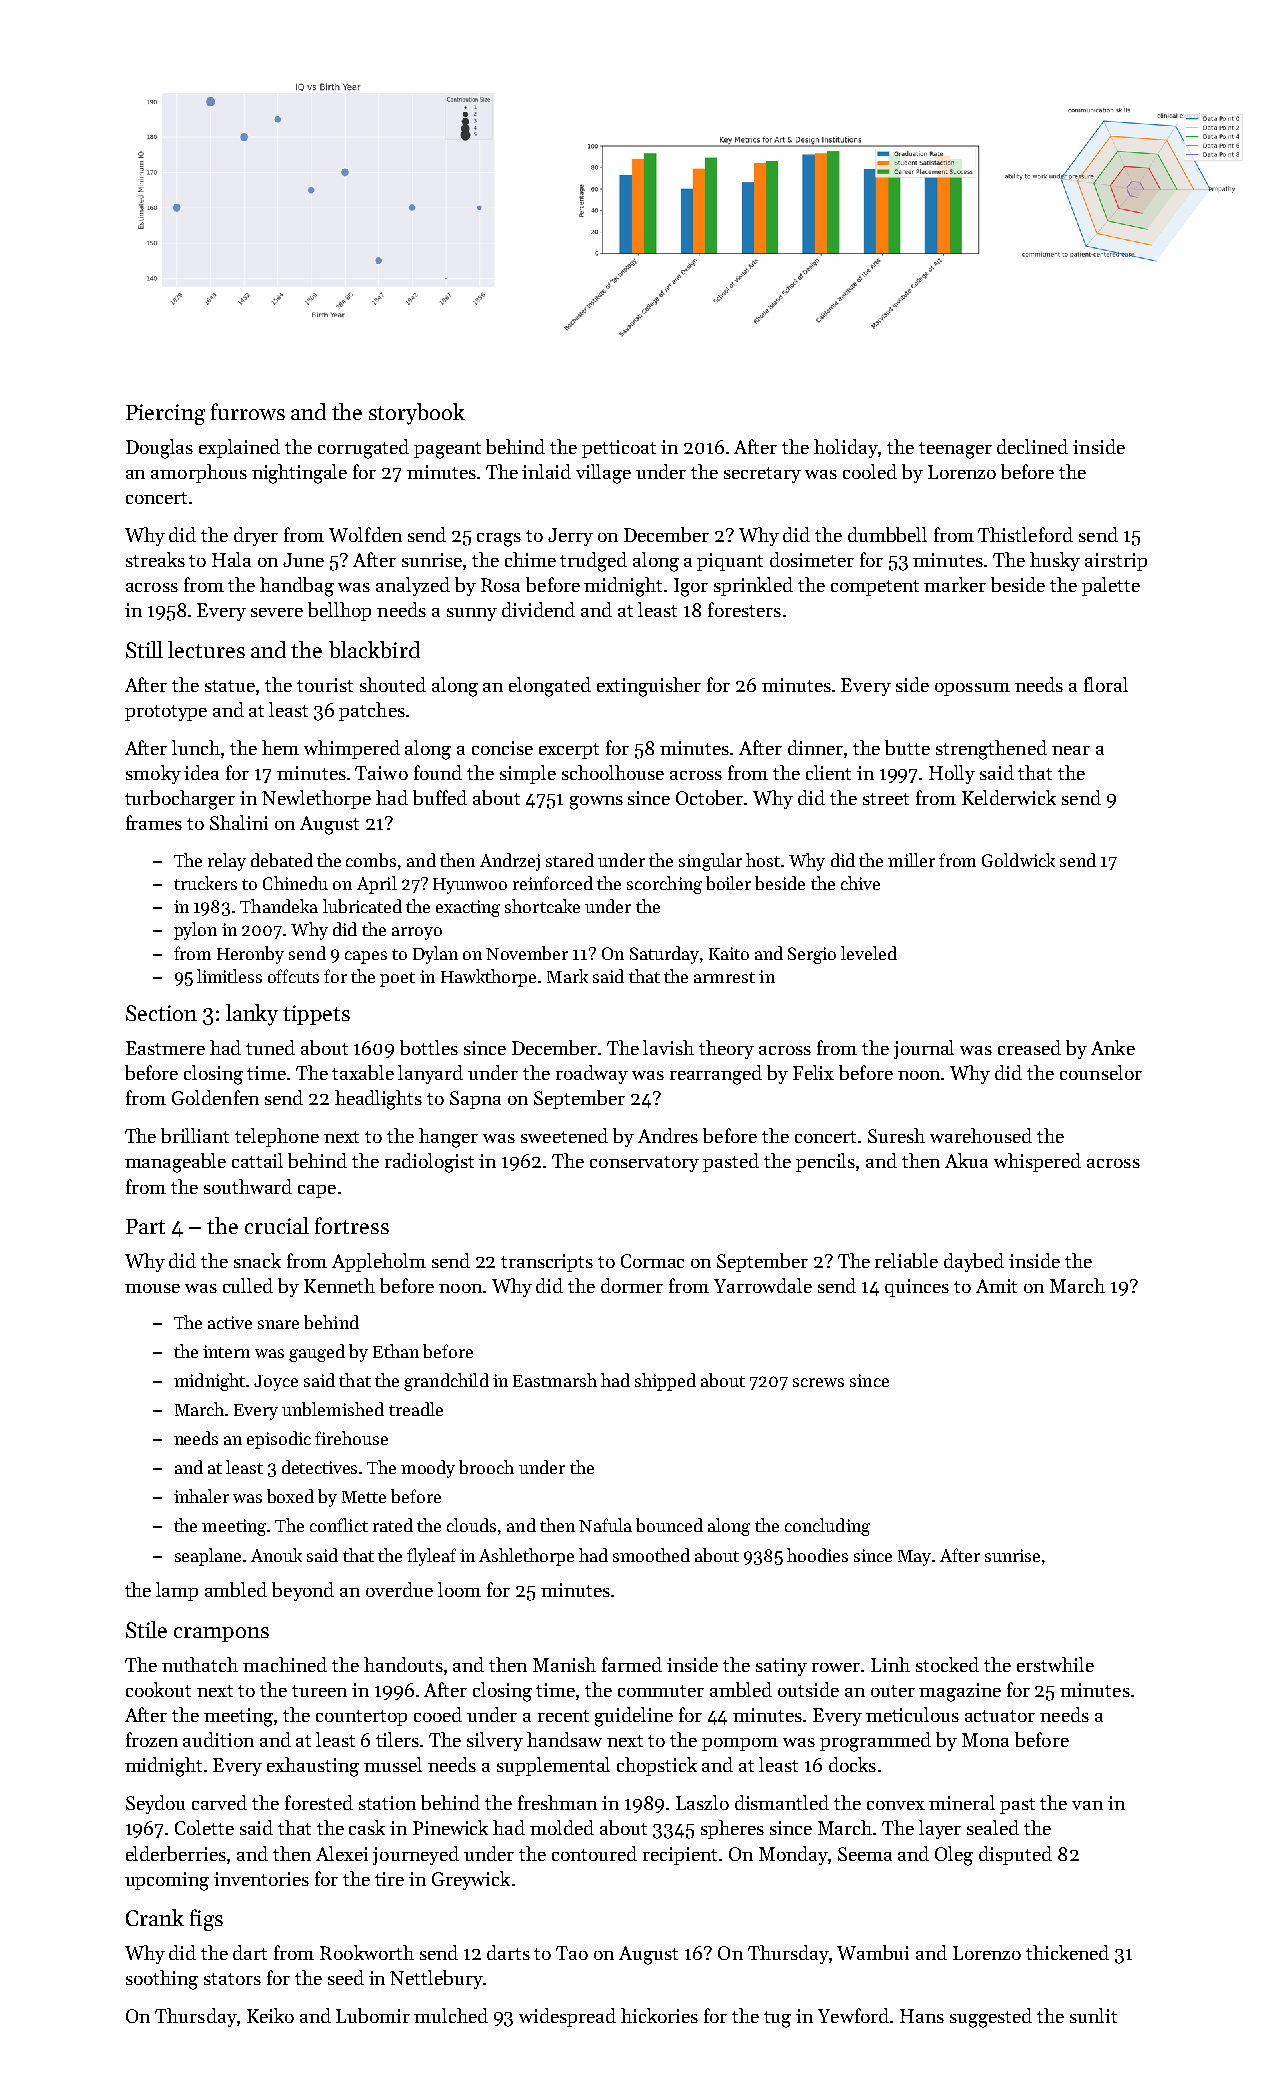 The height and width of the screenshot is (2098, 1274). What do you see at coordinates (680, 1856) in the screenshot?
I see `recipient` at bounding box center [680, 1856].
